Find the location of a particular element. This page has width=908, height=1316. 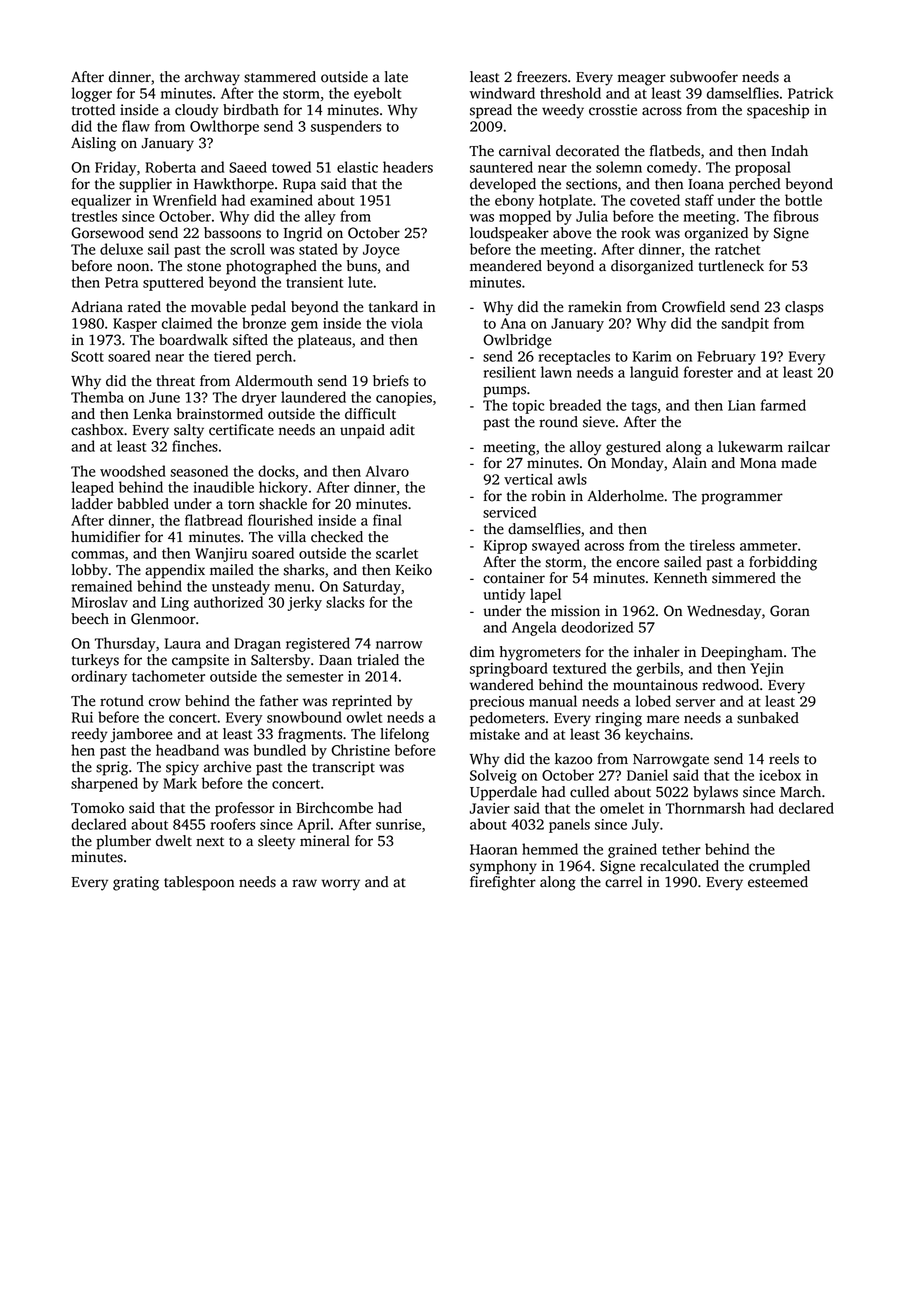

deluxe is located at coordinates (121, 249).
